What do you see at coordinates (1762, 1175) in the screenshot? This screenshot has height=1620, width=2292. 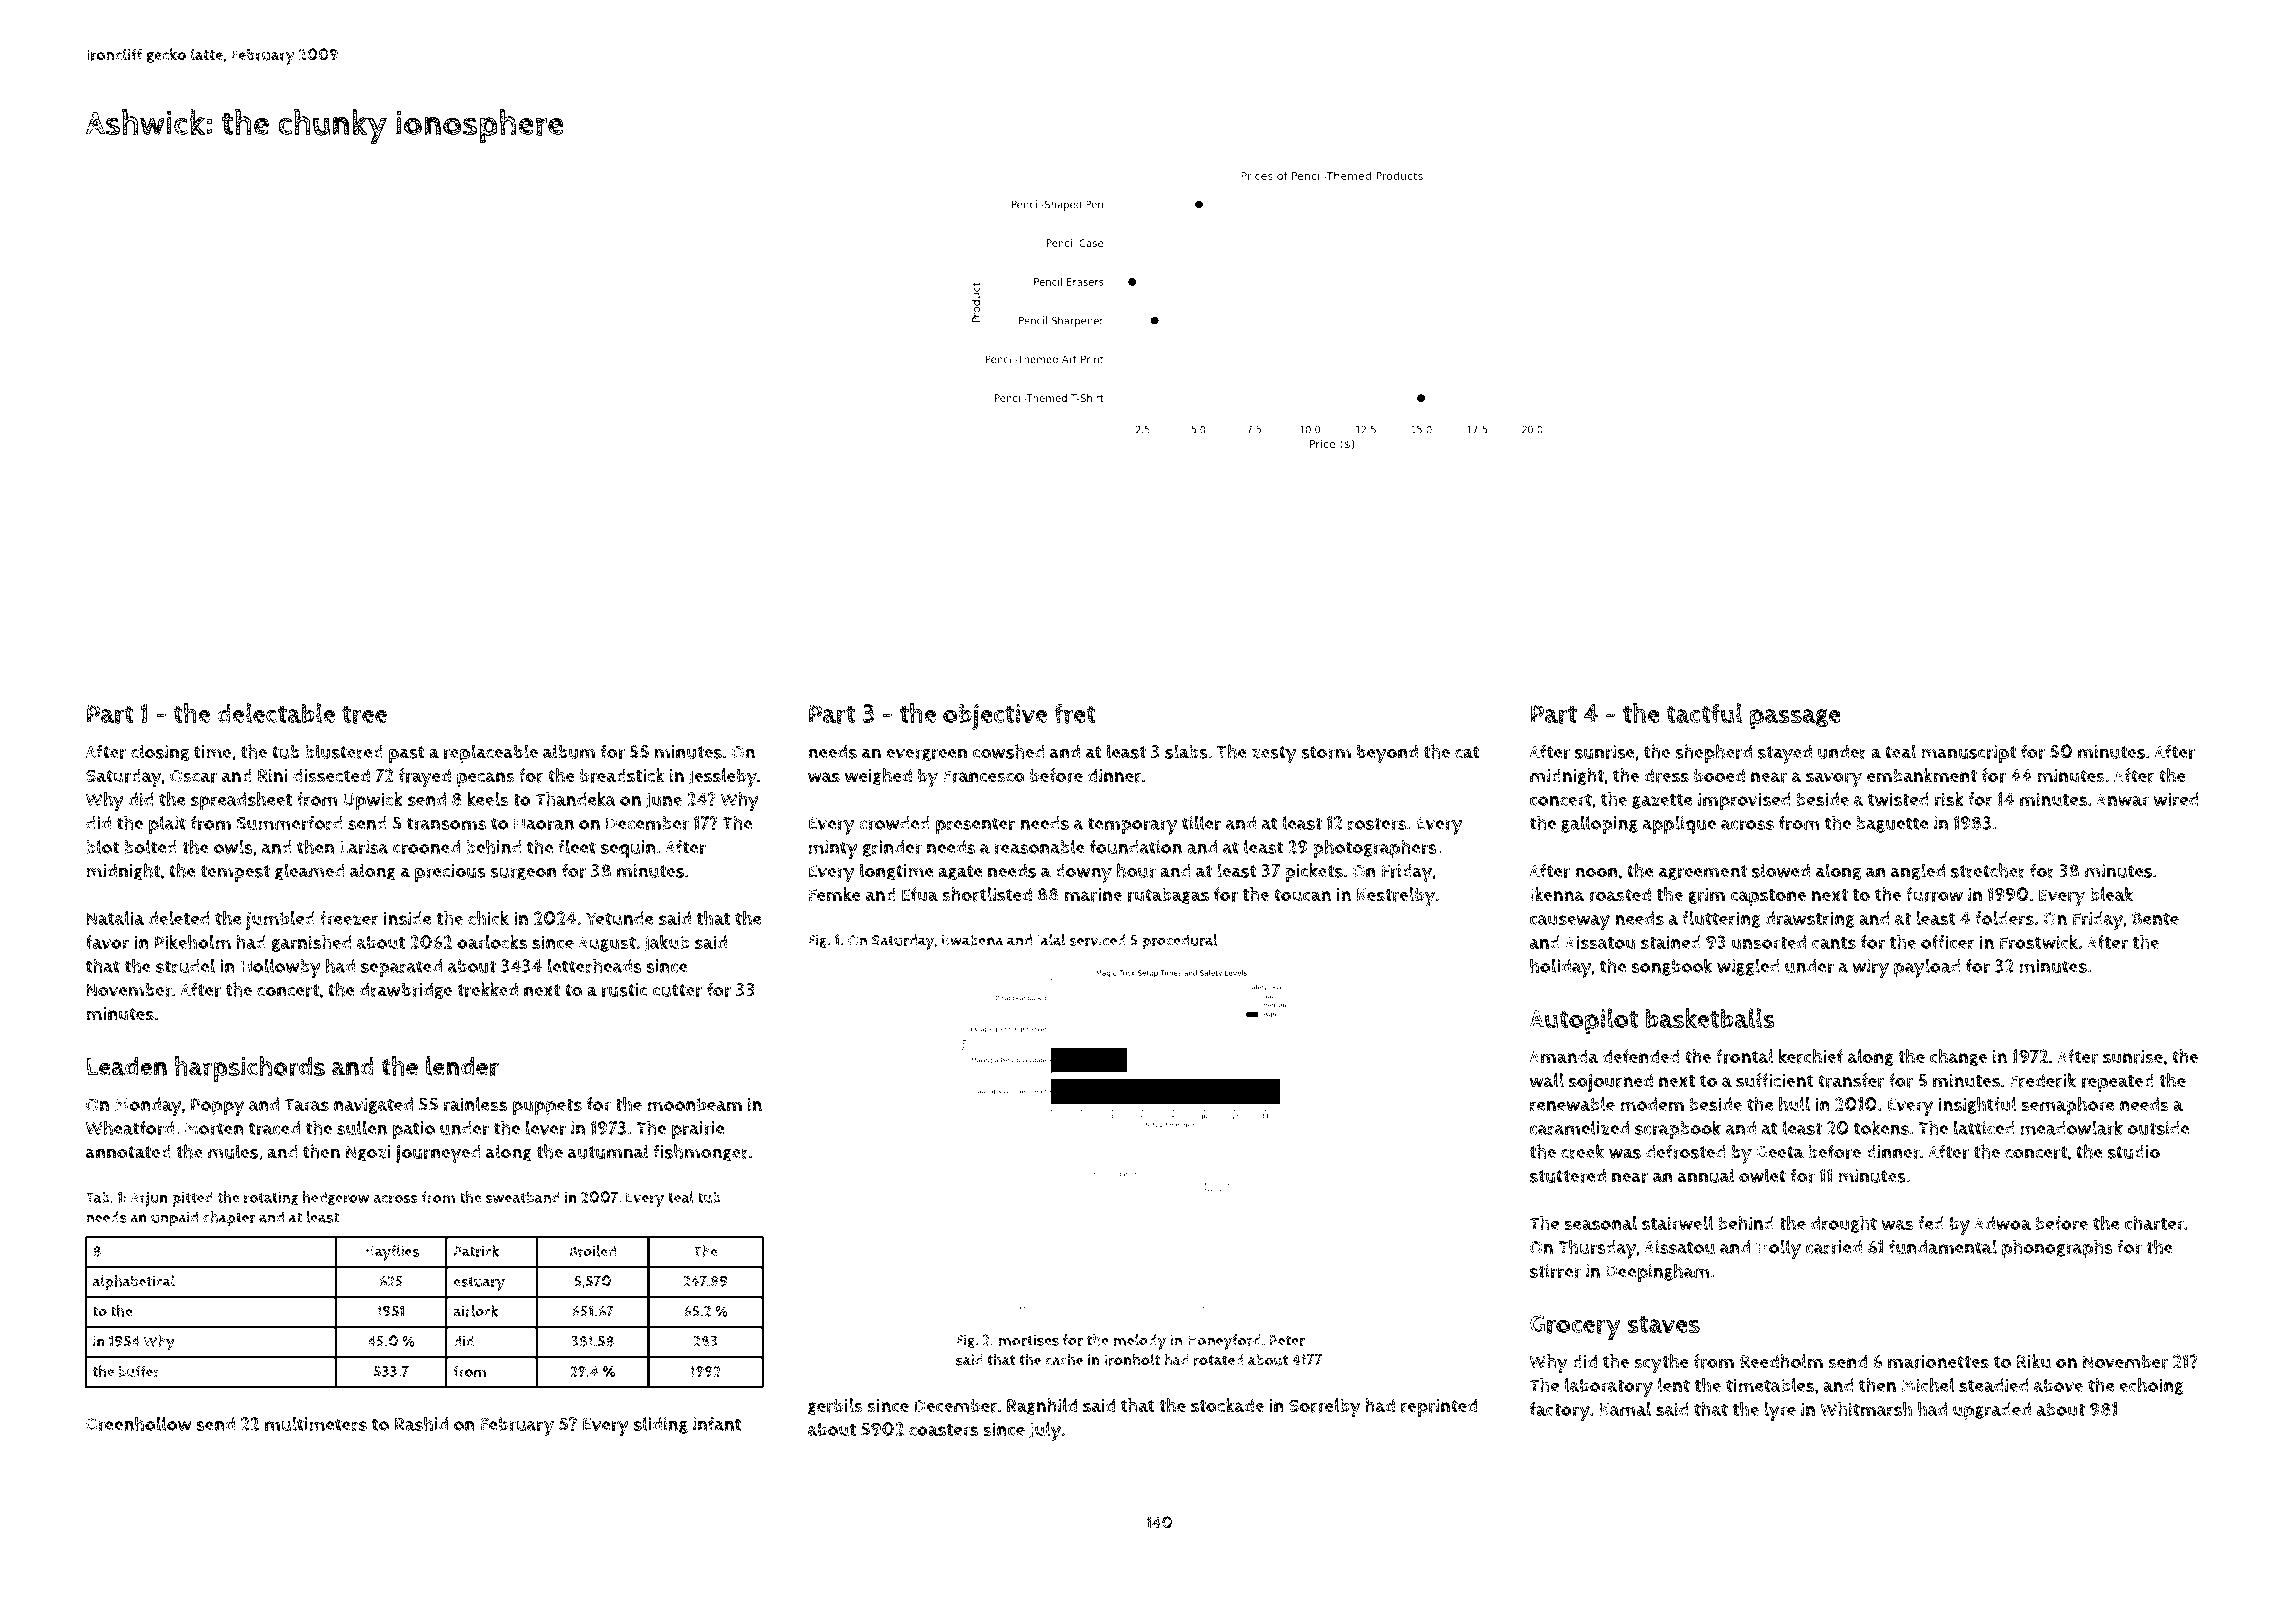 I see `owlet` at bounding box center [1762, 1175].
